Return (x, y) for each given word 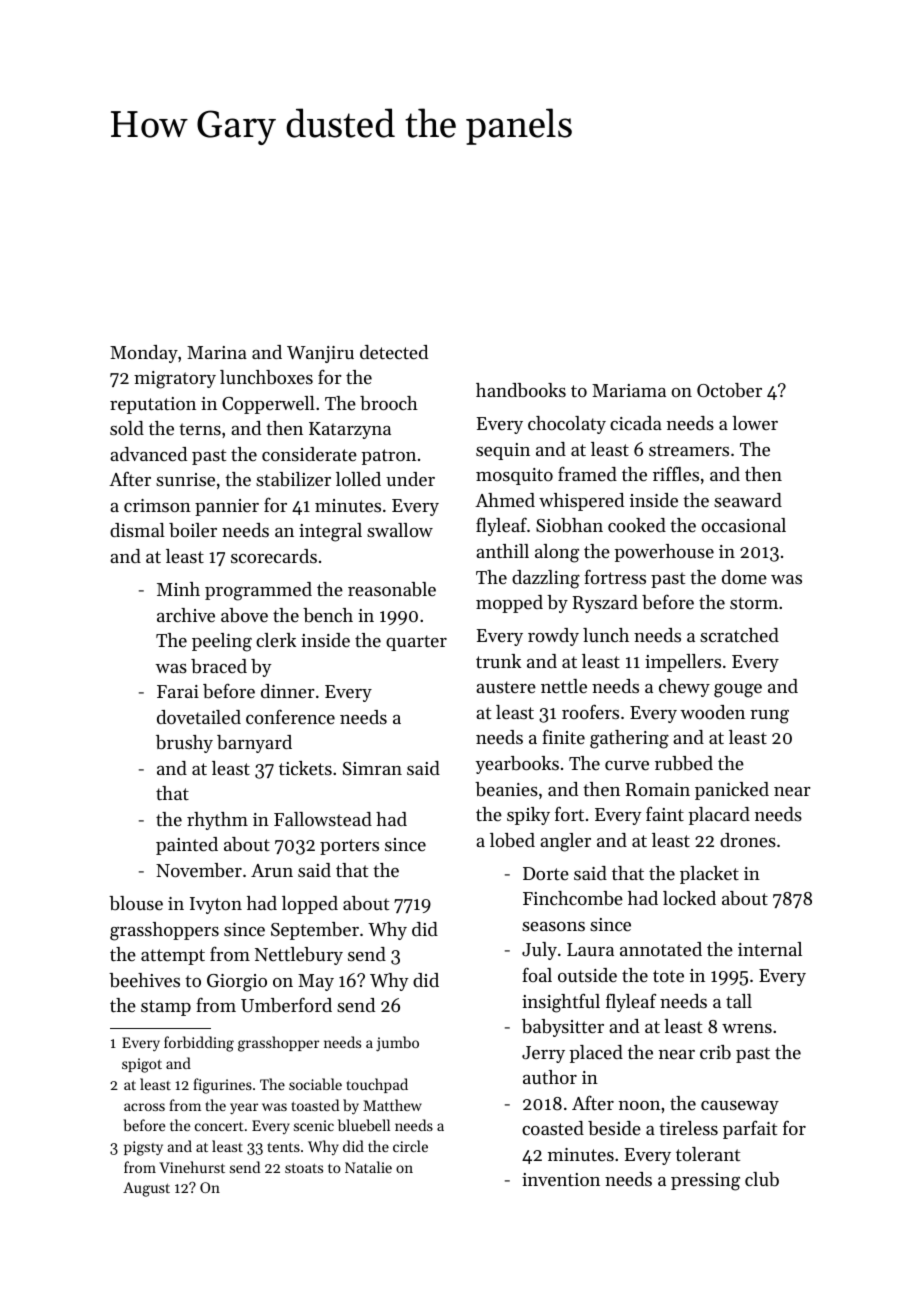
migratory (175, 380)
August (146, 1189)
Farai (178, 691)
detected (394, 352)
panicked (732, 791)
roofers (590, 711)
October (729, 390)
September (315, 931)
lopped (310, 905)
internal (770, 949)
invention (561, 1179)
